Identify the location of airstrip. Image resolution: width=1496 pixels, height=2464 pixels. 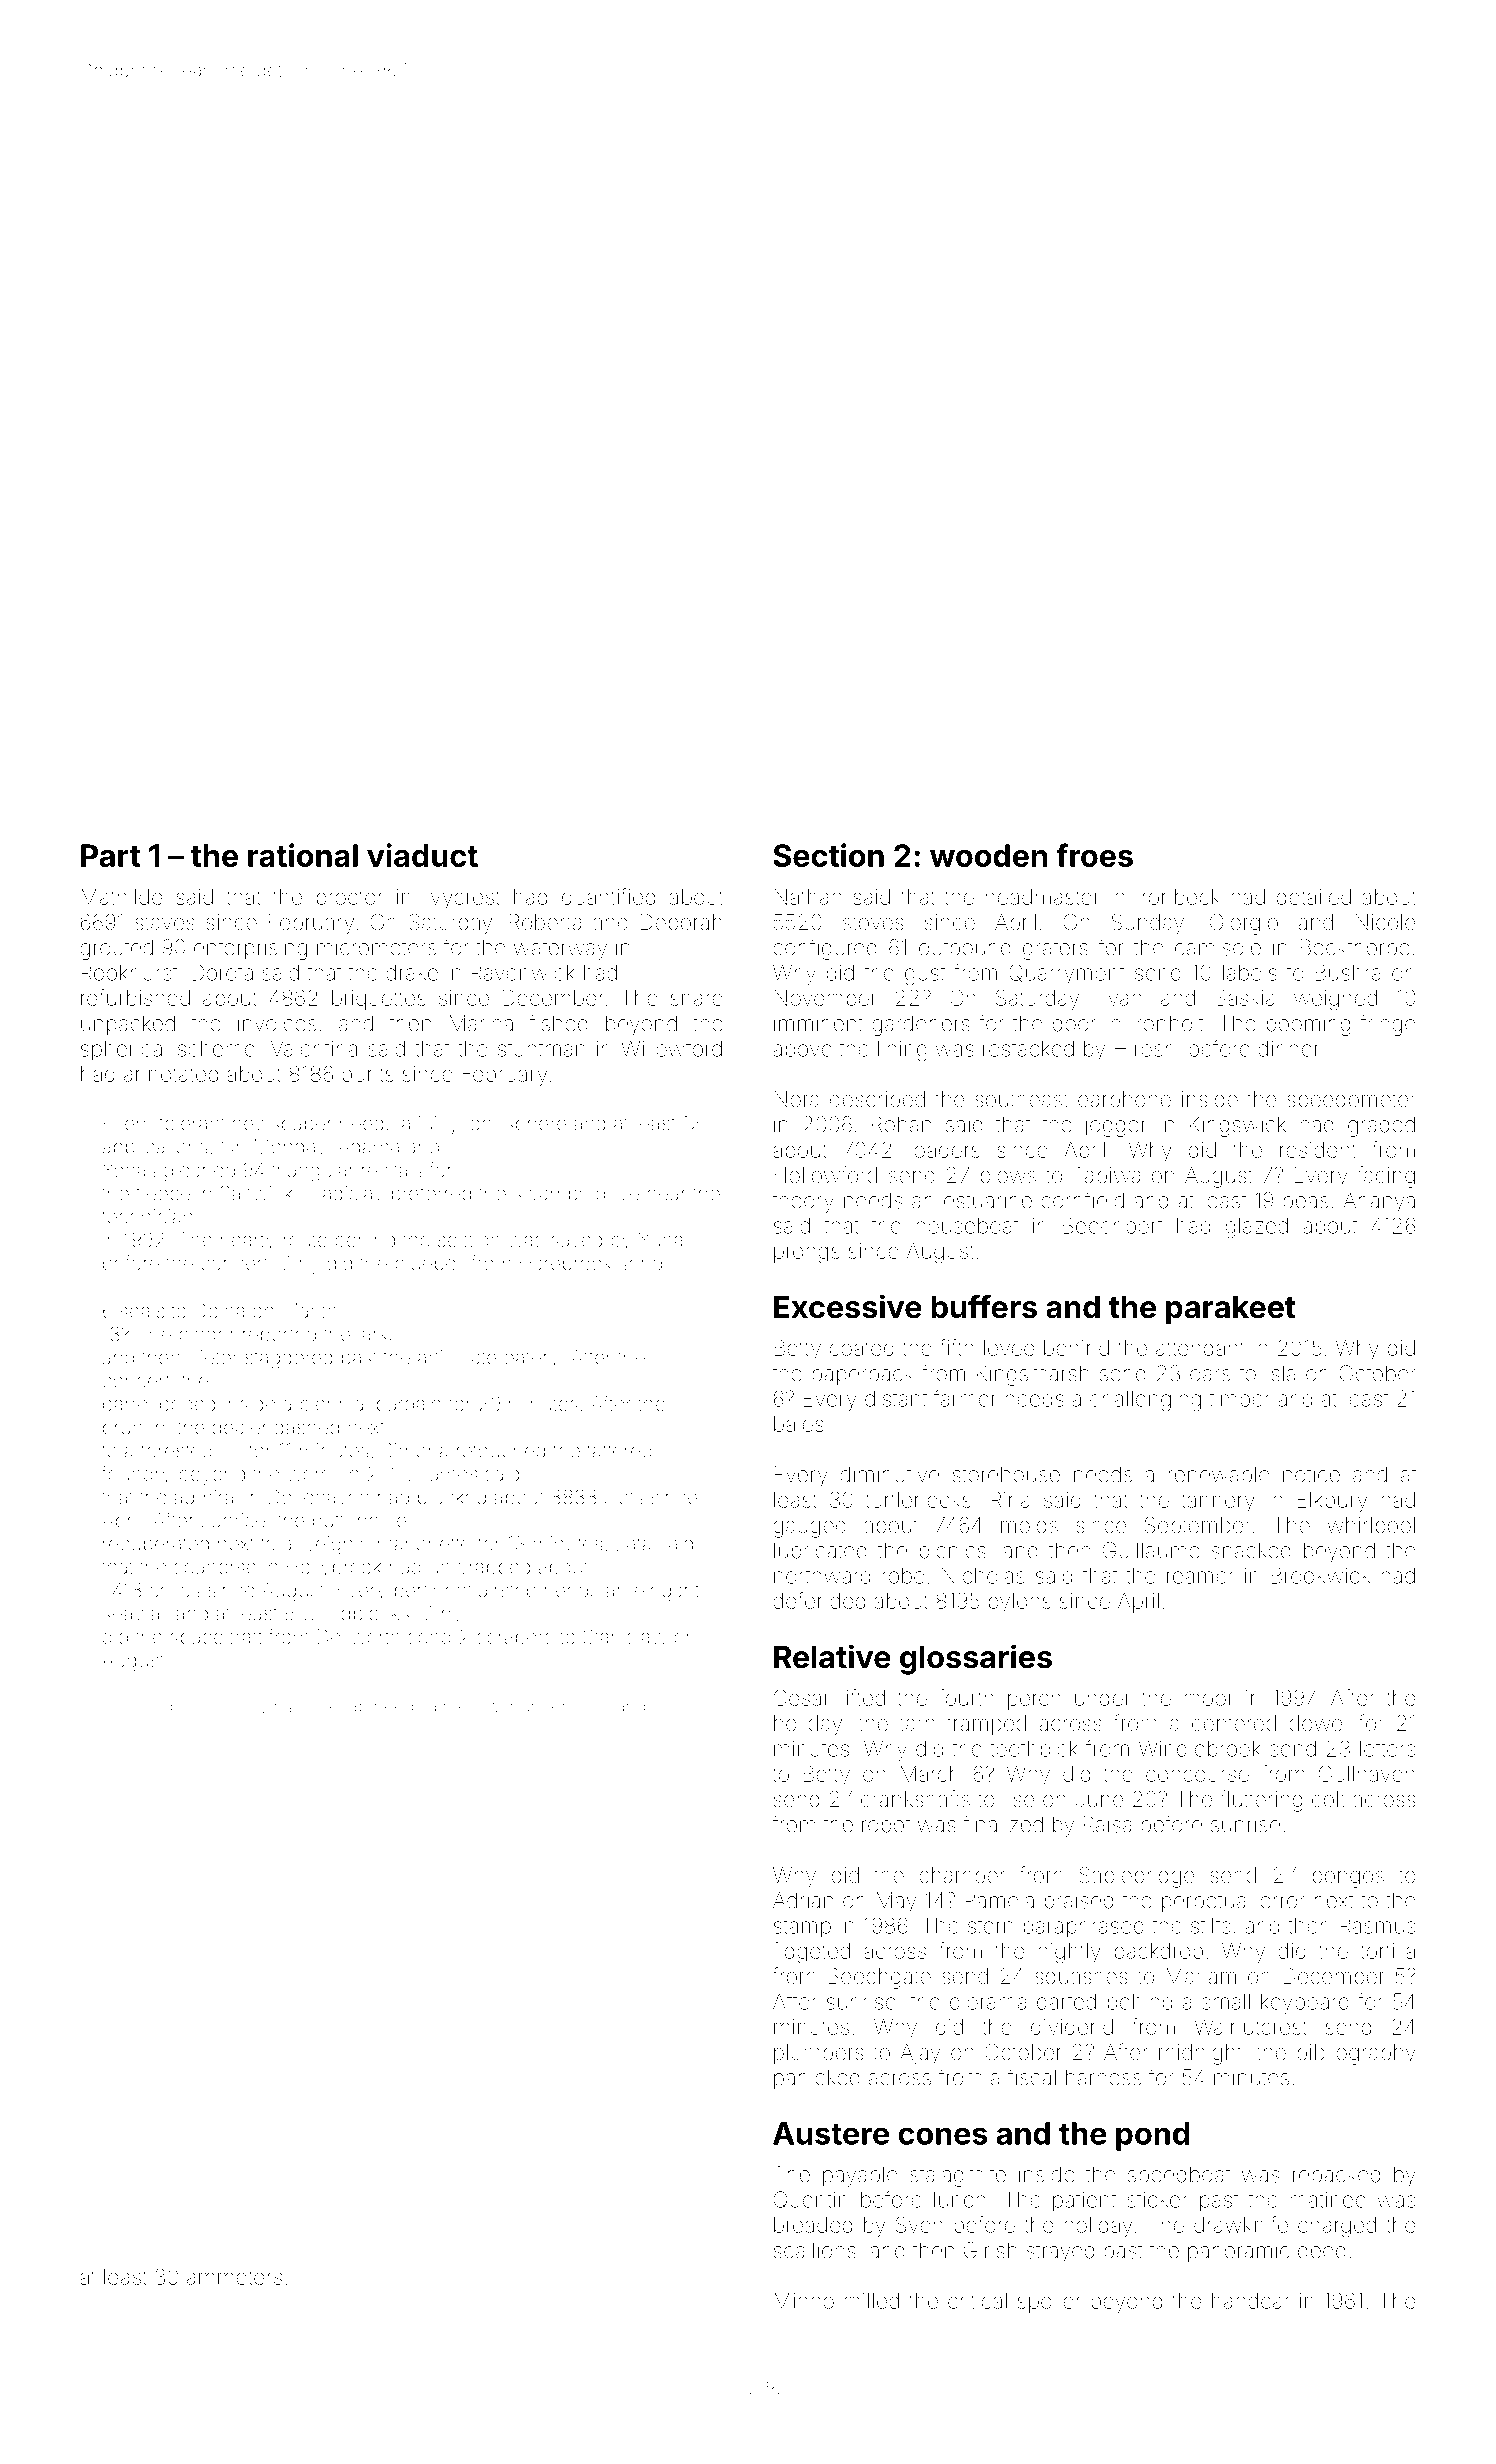
(507, 1592).
